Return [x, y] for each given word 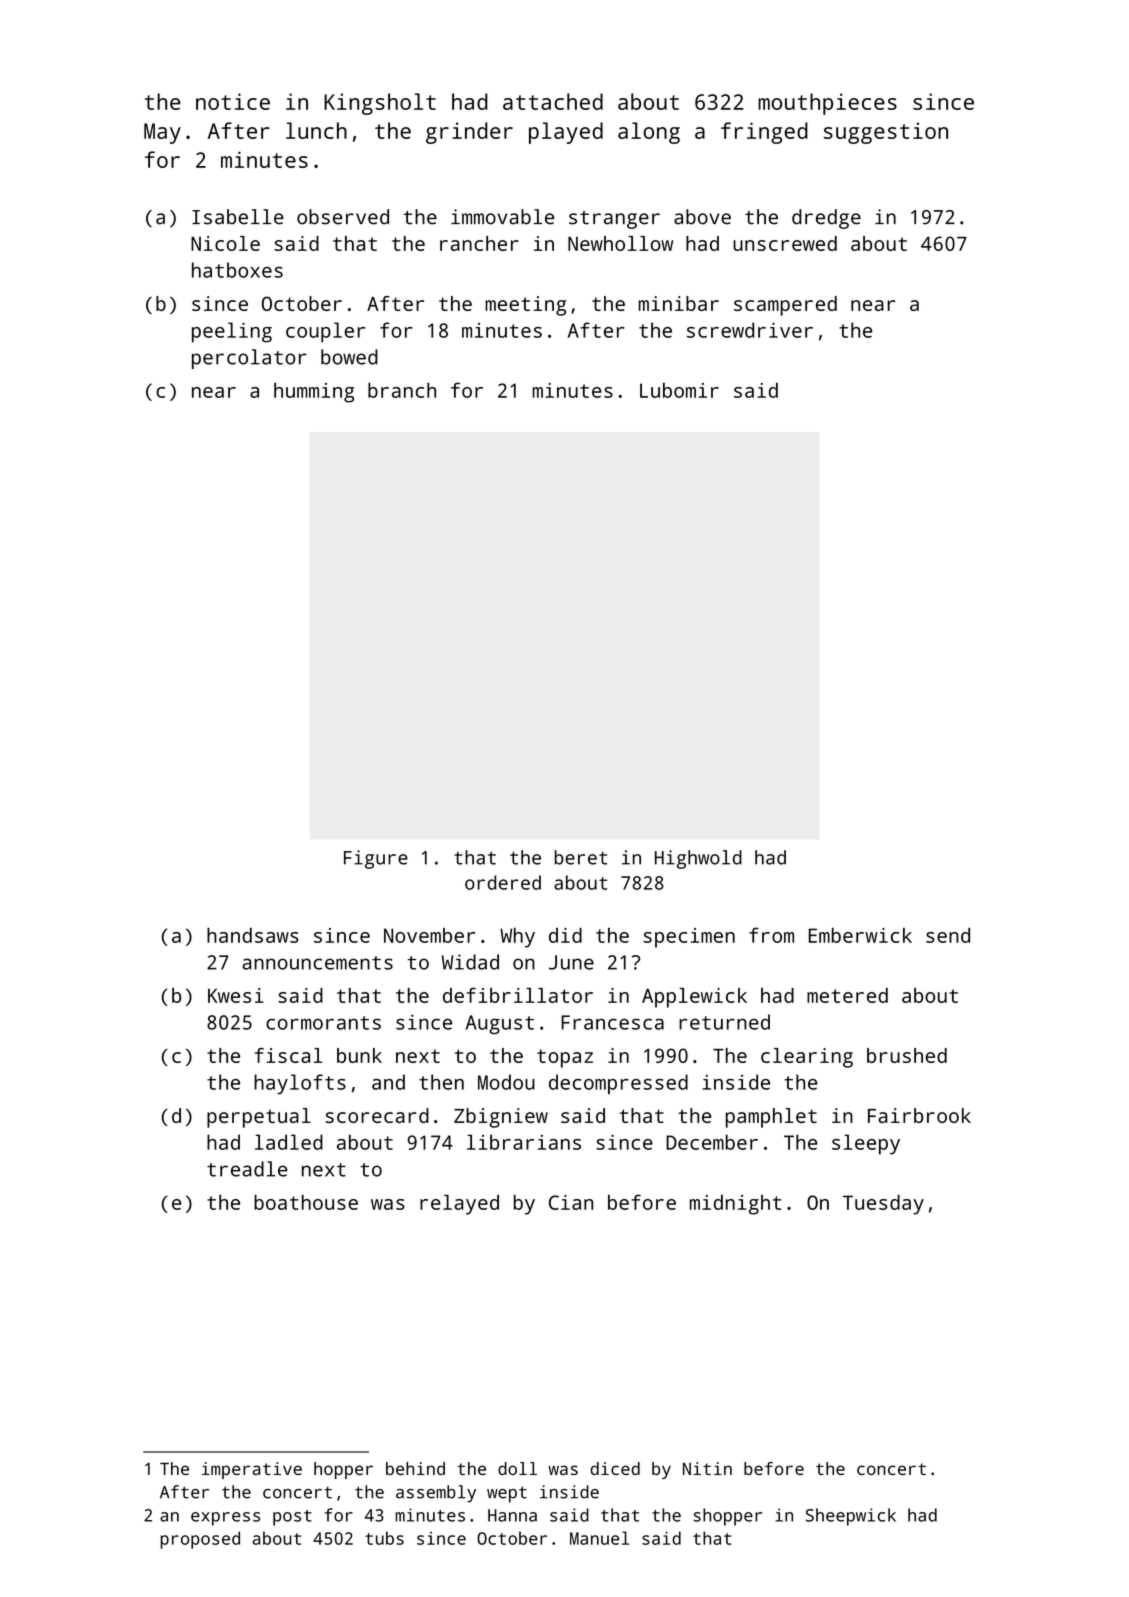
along [649, 133]
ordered [503, 882]
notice [233, 101]
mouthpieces [827, 104]
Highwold [698, 859]
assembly [436, 1494]
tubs [384, 1538]
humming [314, 392]
